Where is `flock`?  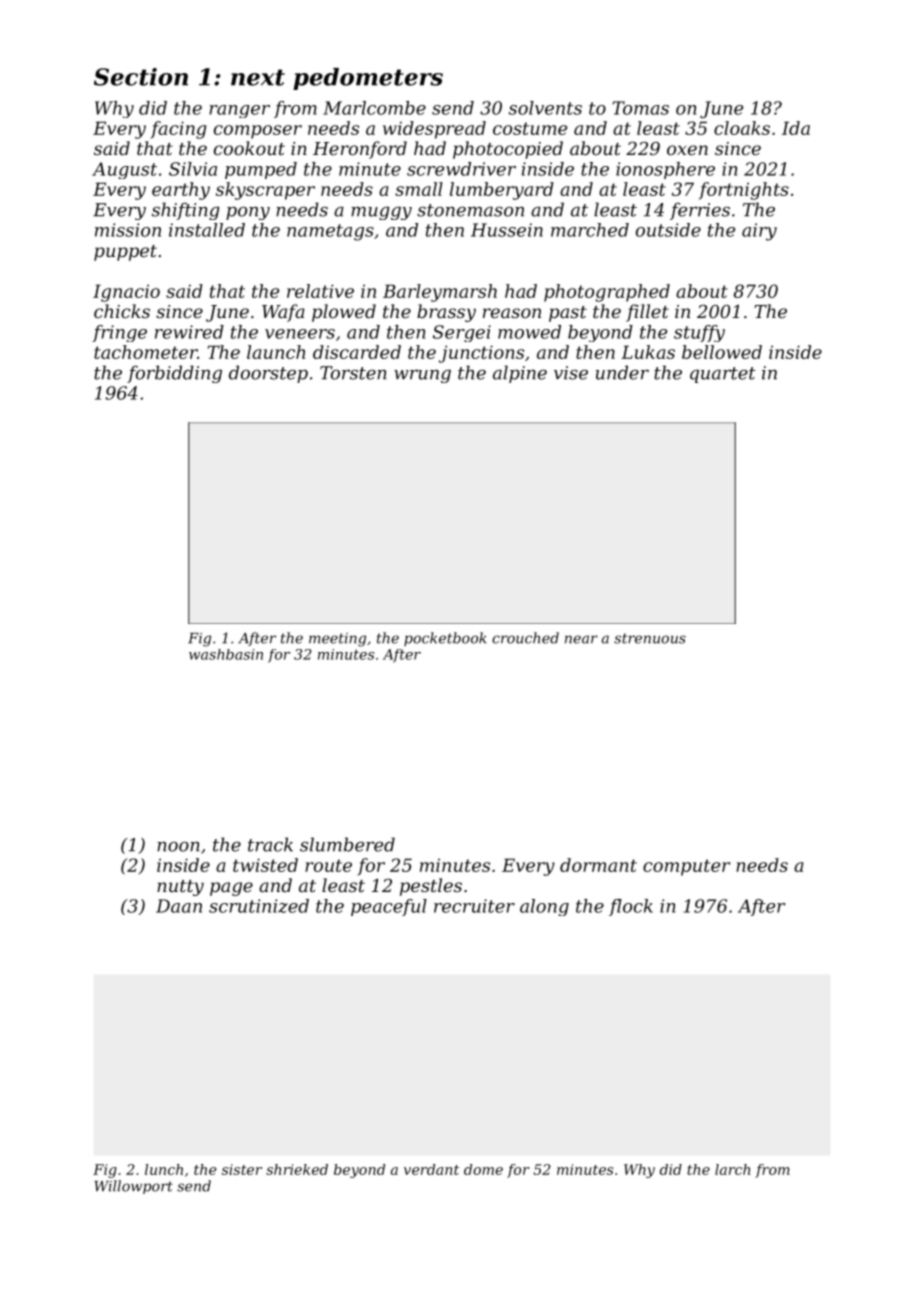
flock is located at coordinates (631, 907).
